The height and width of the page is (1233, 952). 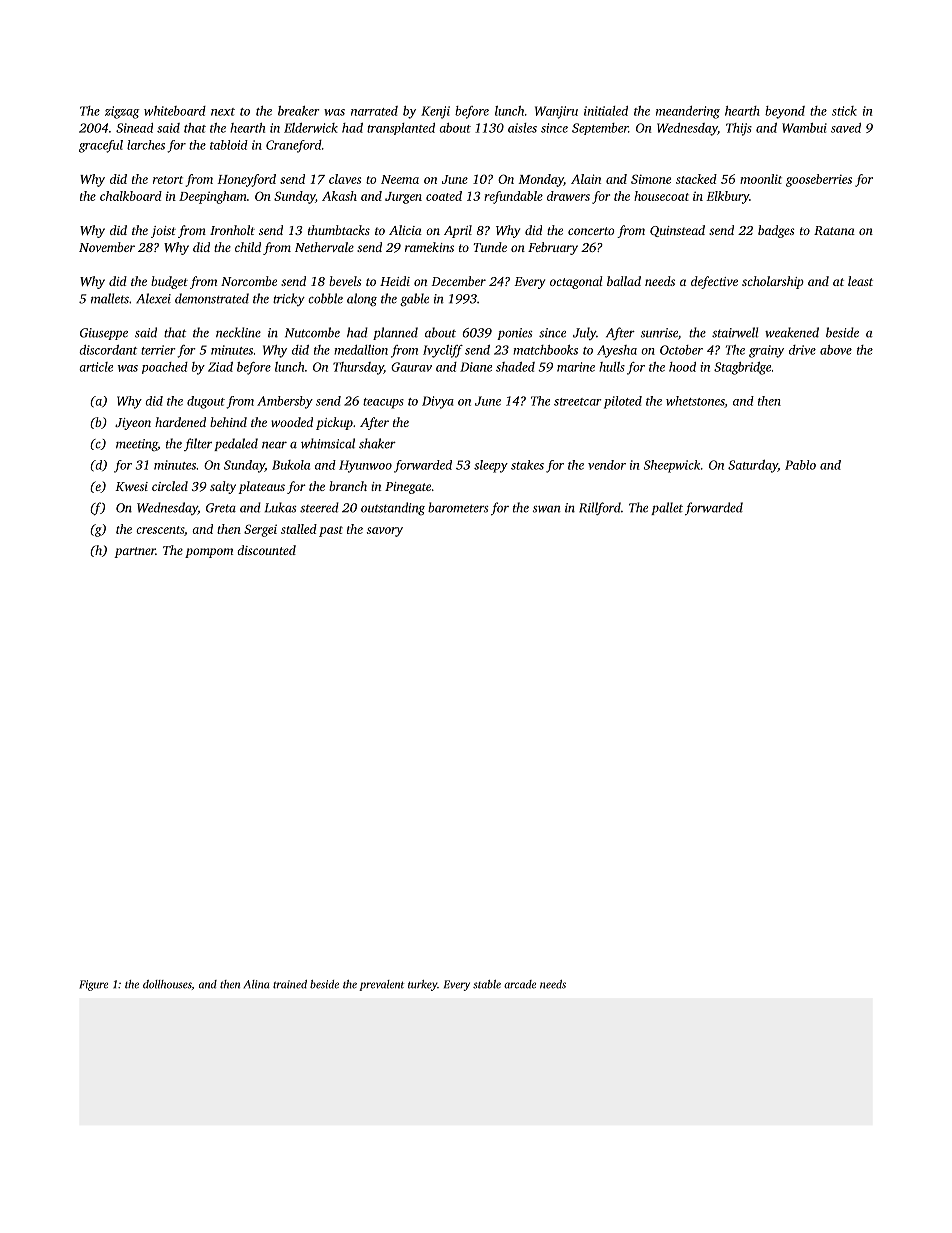 I want to click on chalkboard, so click(x=131, y=196).
